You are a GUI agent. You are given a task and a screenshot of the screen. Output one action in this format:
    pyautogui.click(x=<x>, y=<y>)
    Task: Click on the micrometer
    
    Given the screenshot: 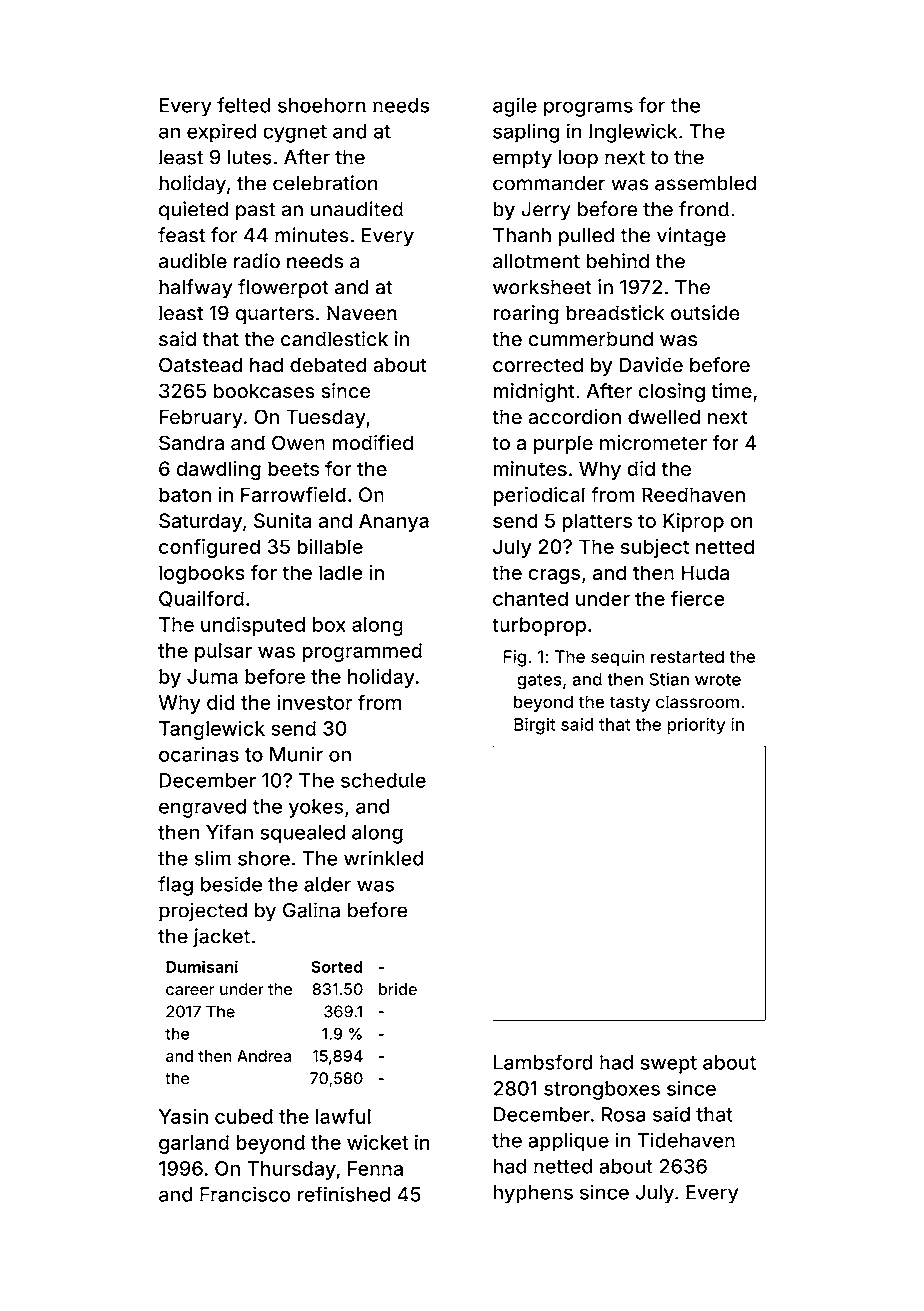 What is the action you would take?
    pyautogui.click(x=653, y=442)
